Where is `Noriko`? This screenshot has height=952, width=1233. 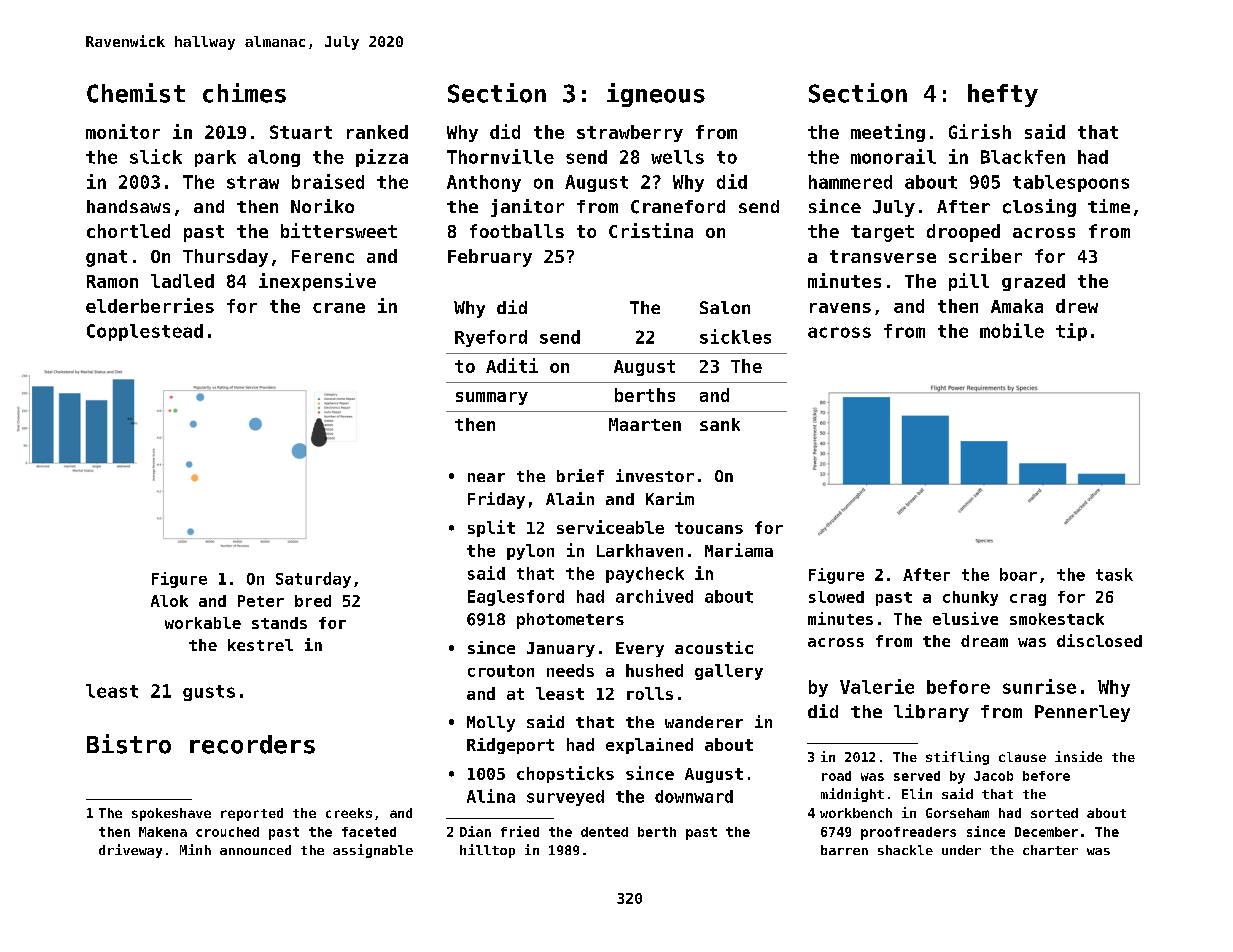
Noriko is located at coordinates (322, 206).
